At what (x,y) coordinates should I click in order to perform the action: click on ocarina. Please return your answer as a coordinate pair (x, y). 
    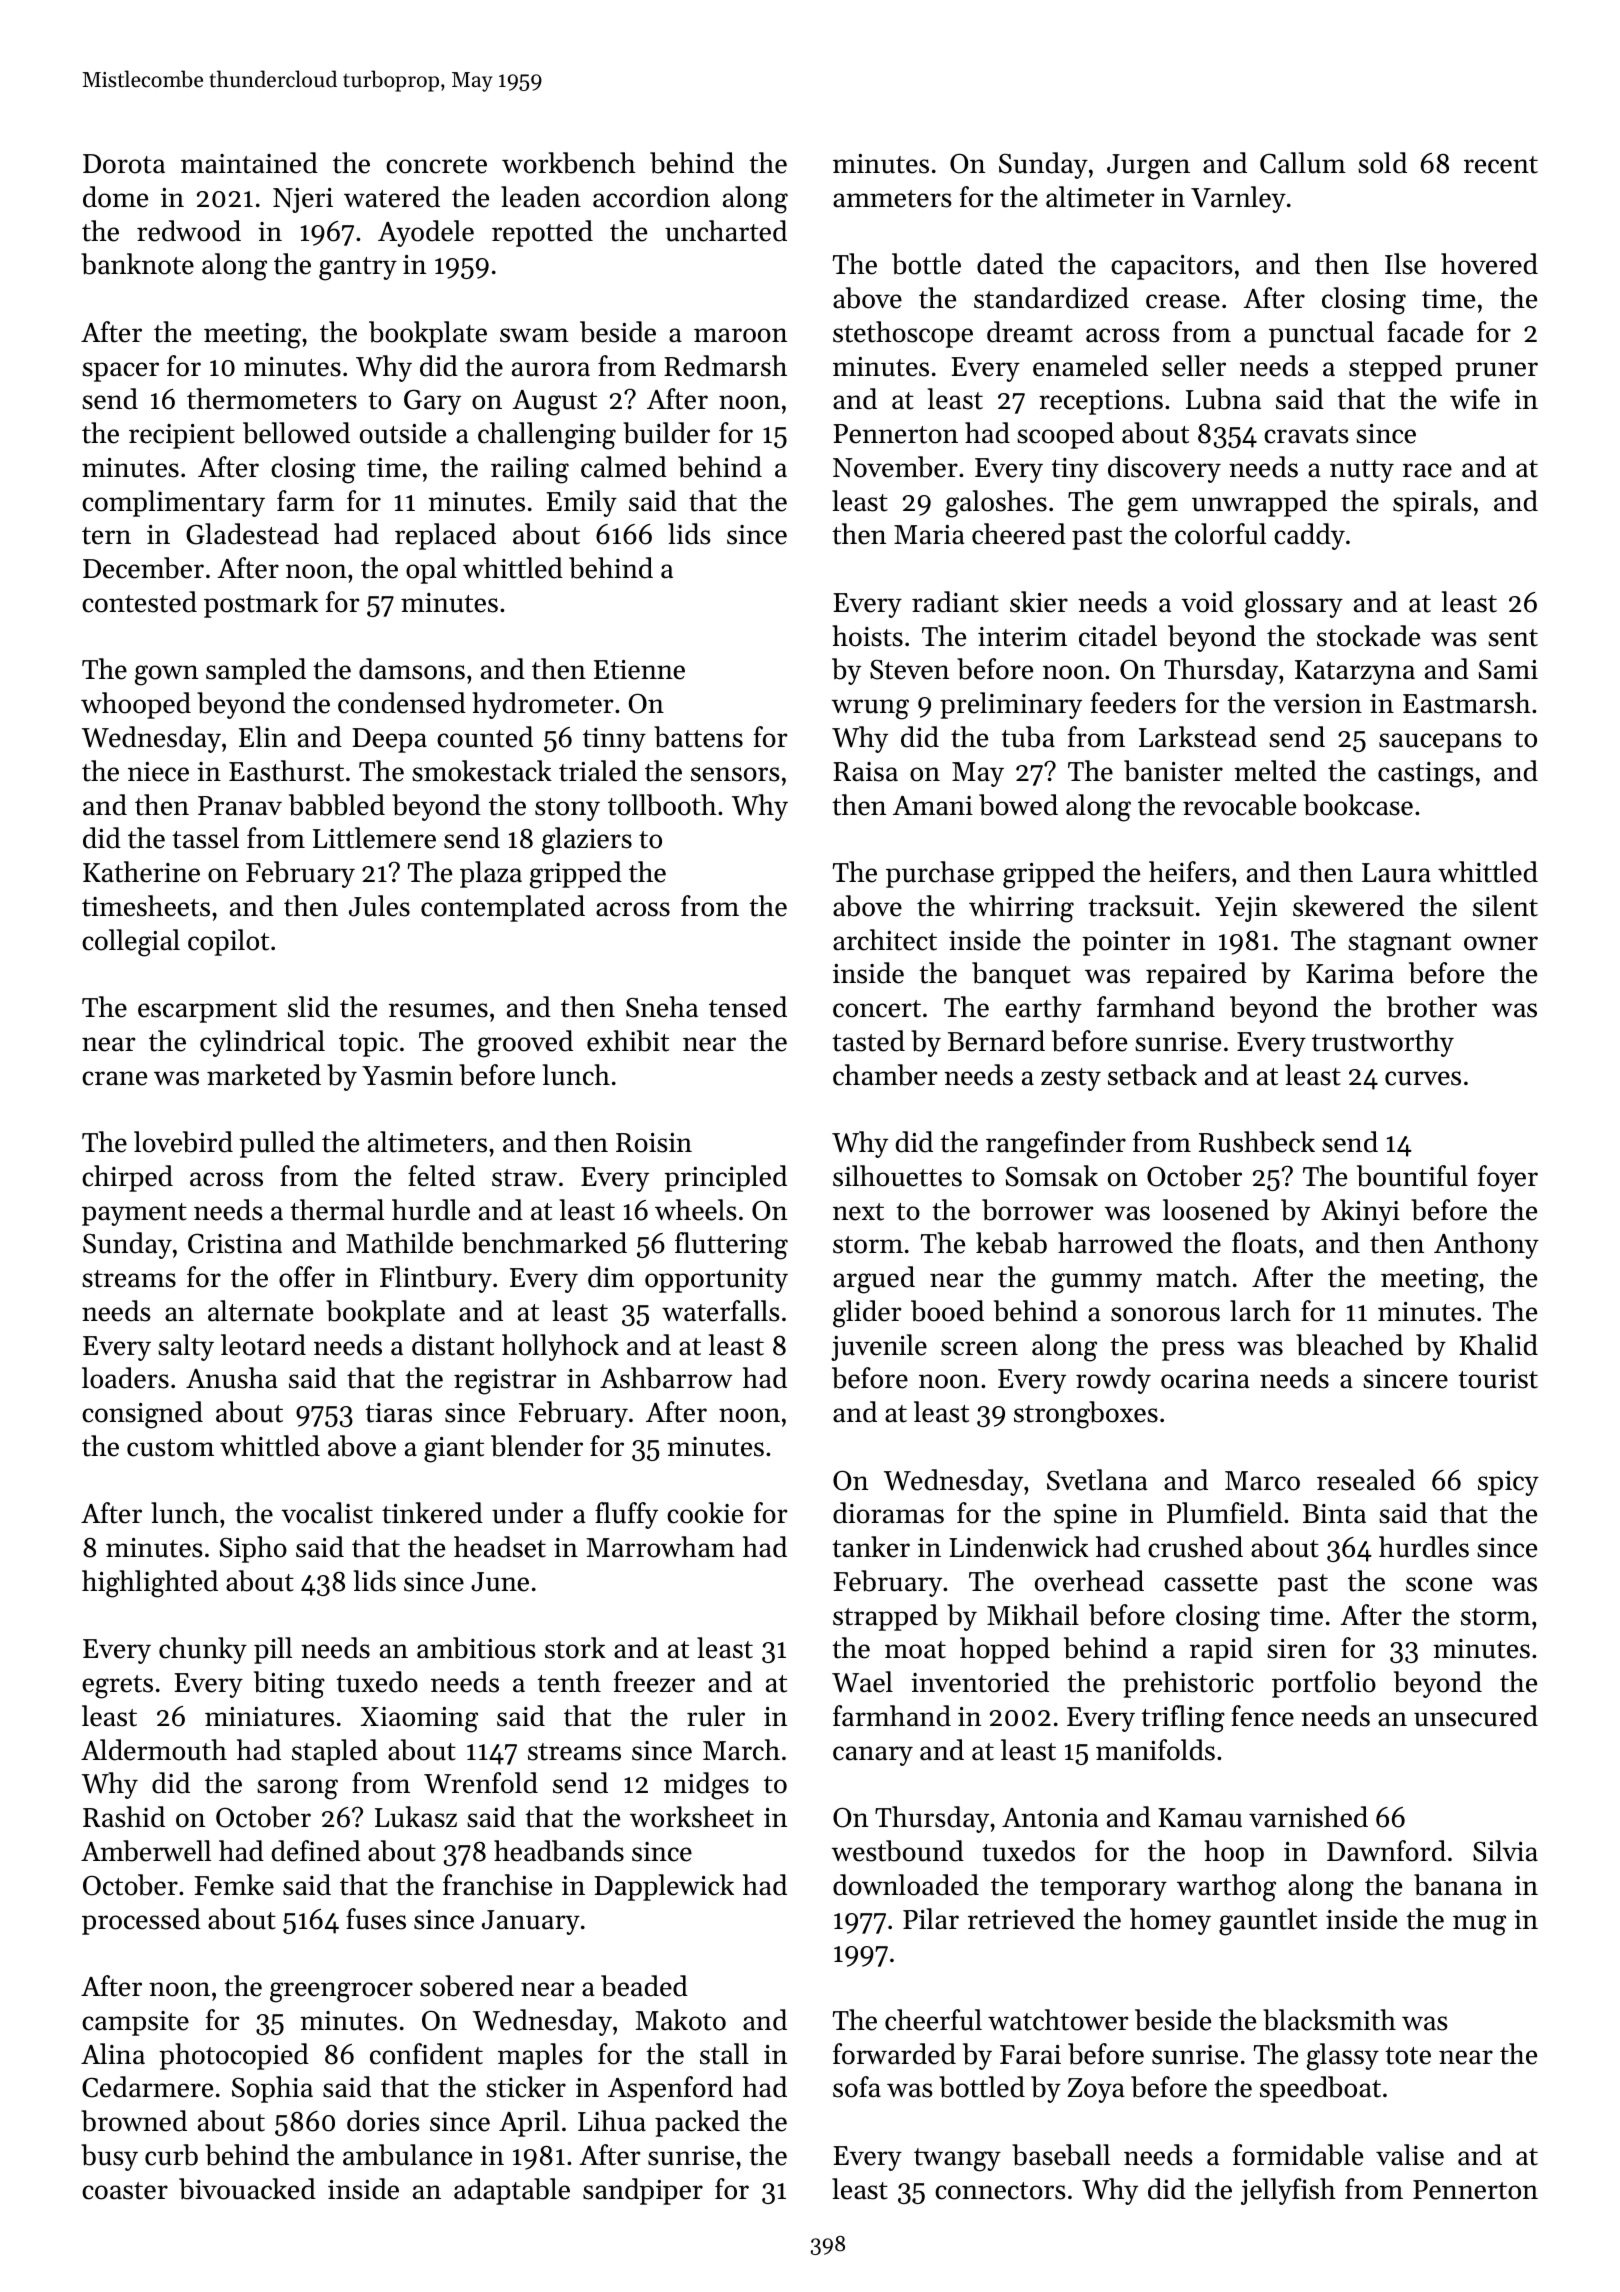
    Looking at the image, I should click on (1205, 1379).
